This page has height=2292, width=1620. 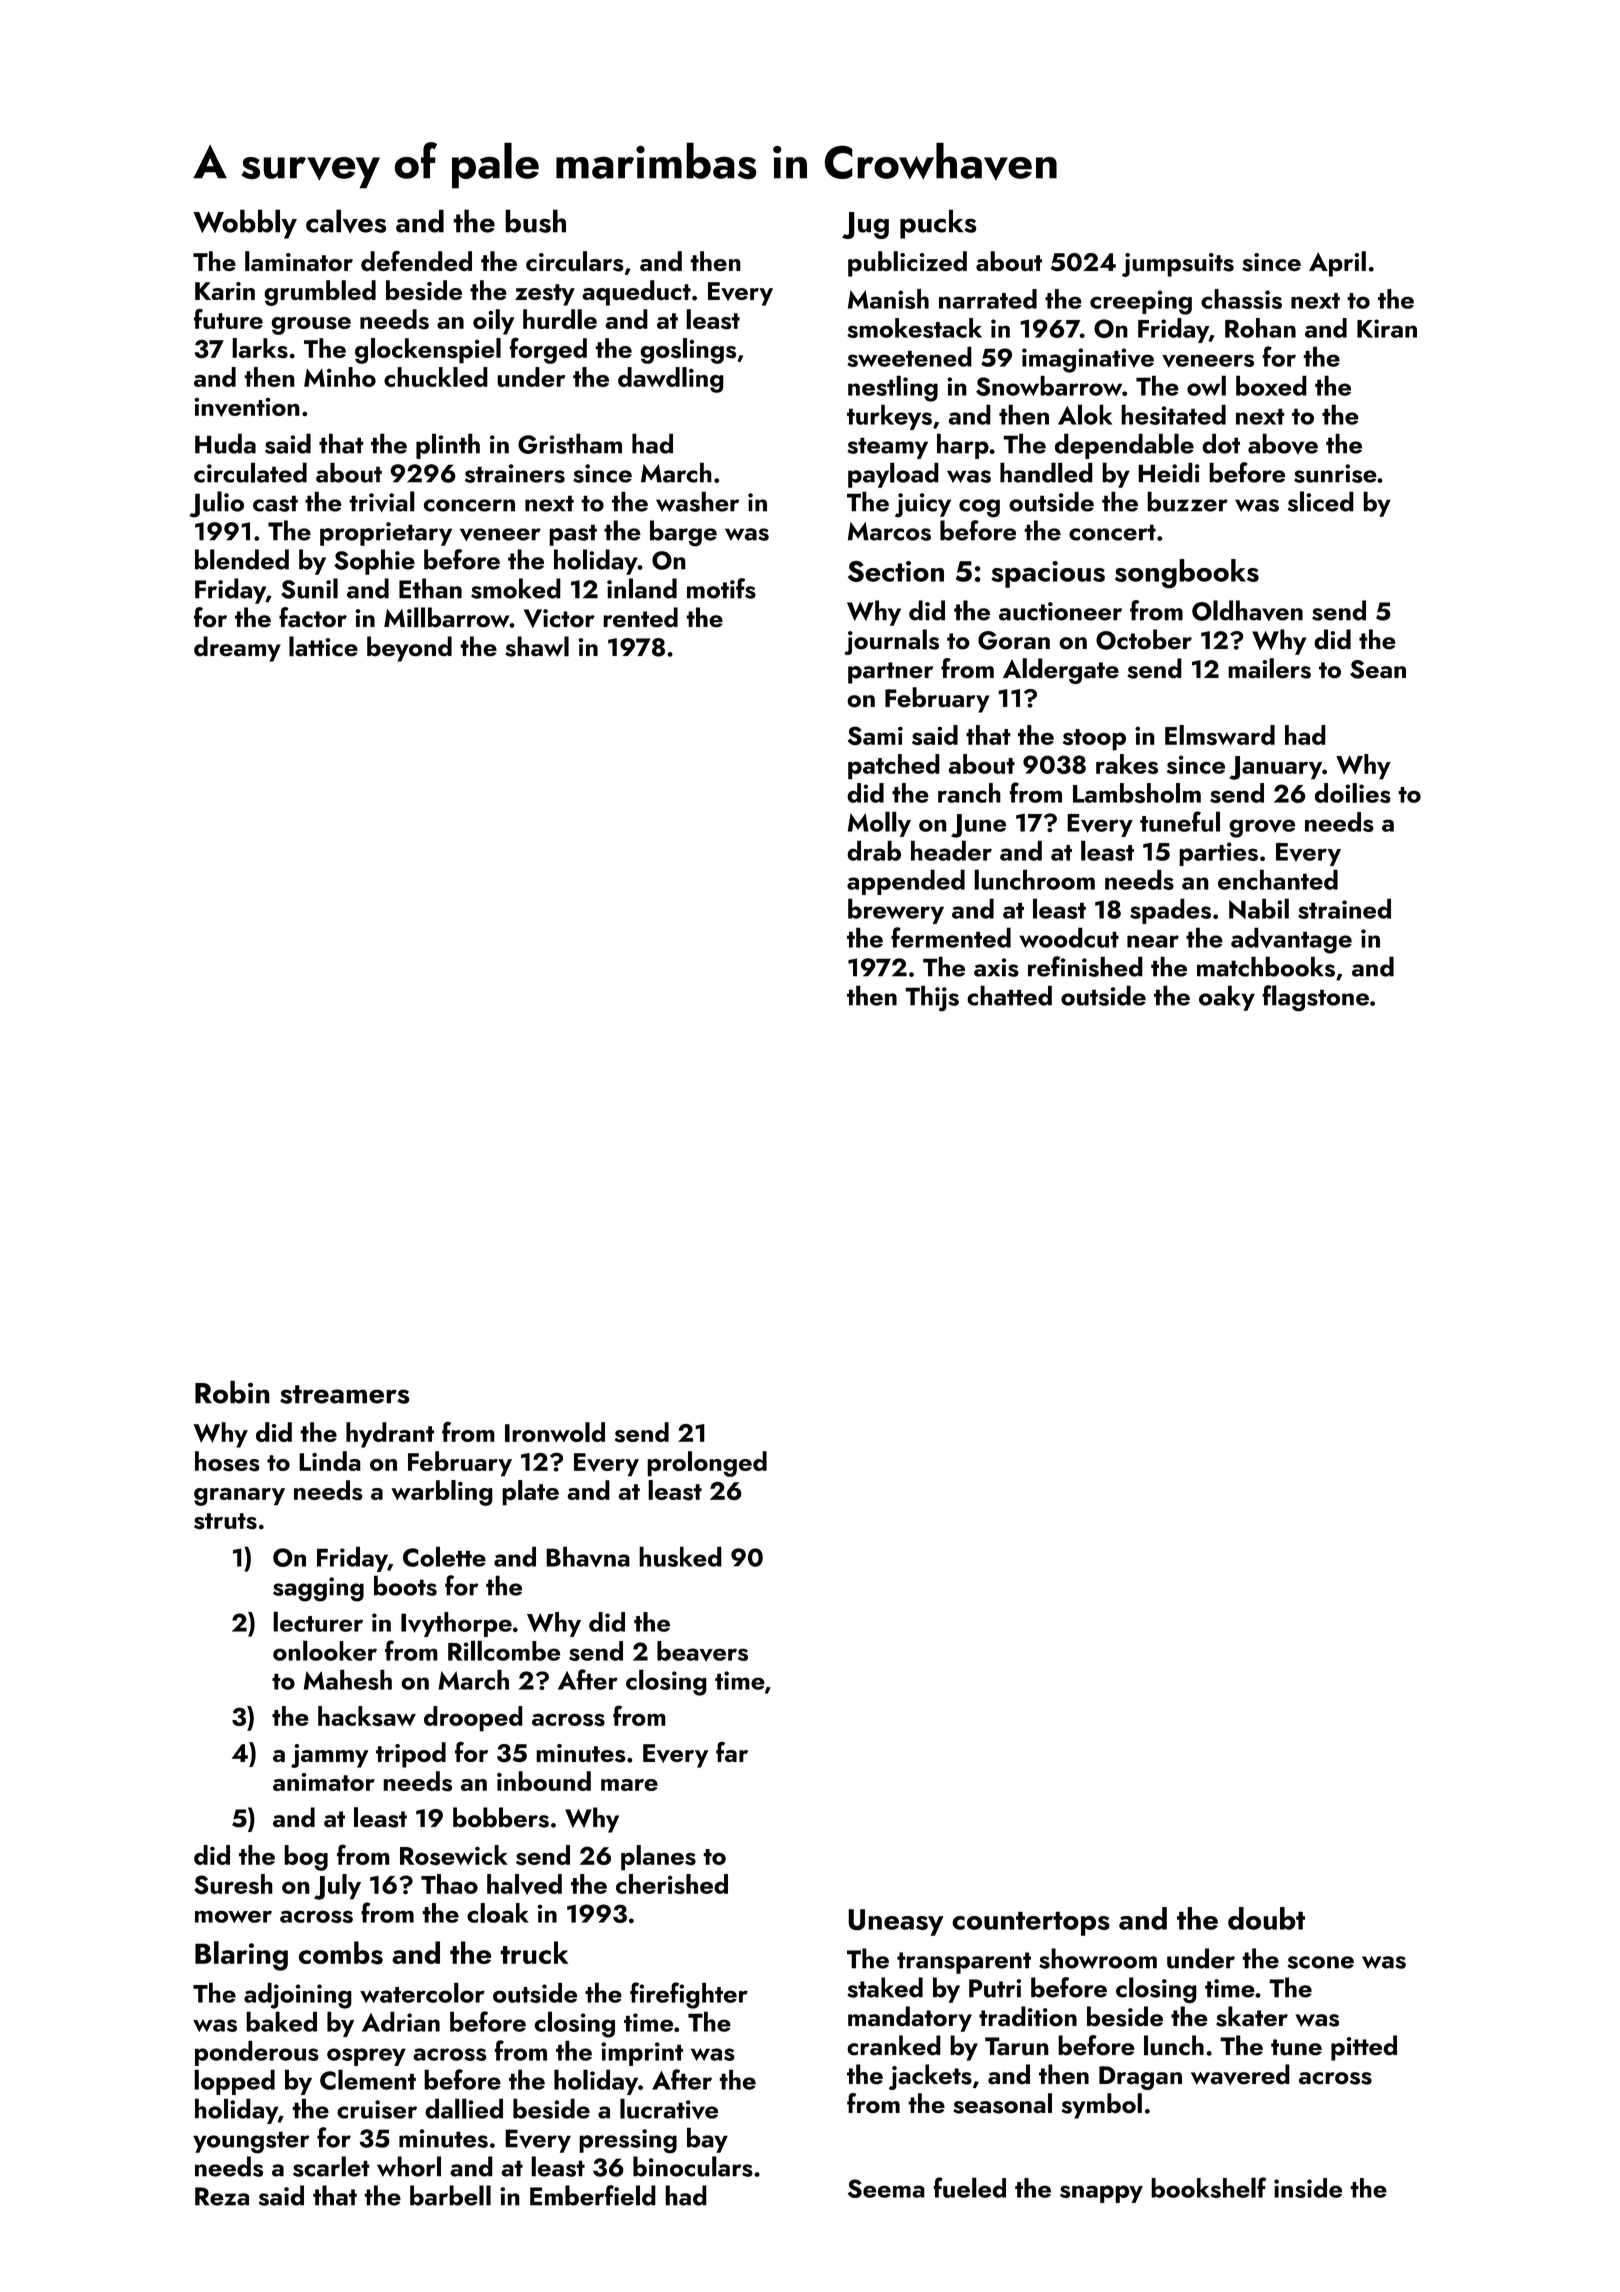 I want to click on drab, so click(x=874, y=850).
